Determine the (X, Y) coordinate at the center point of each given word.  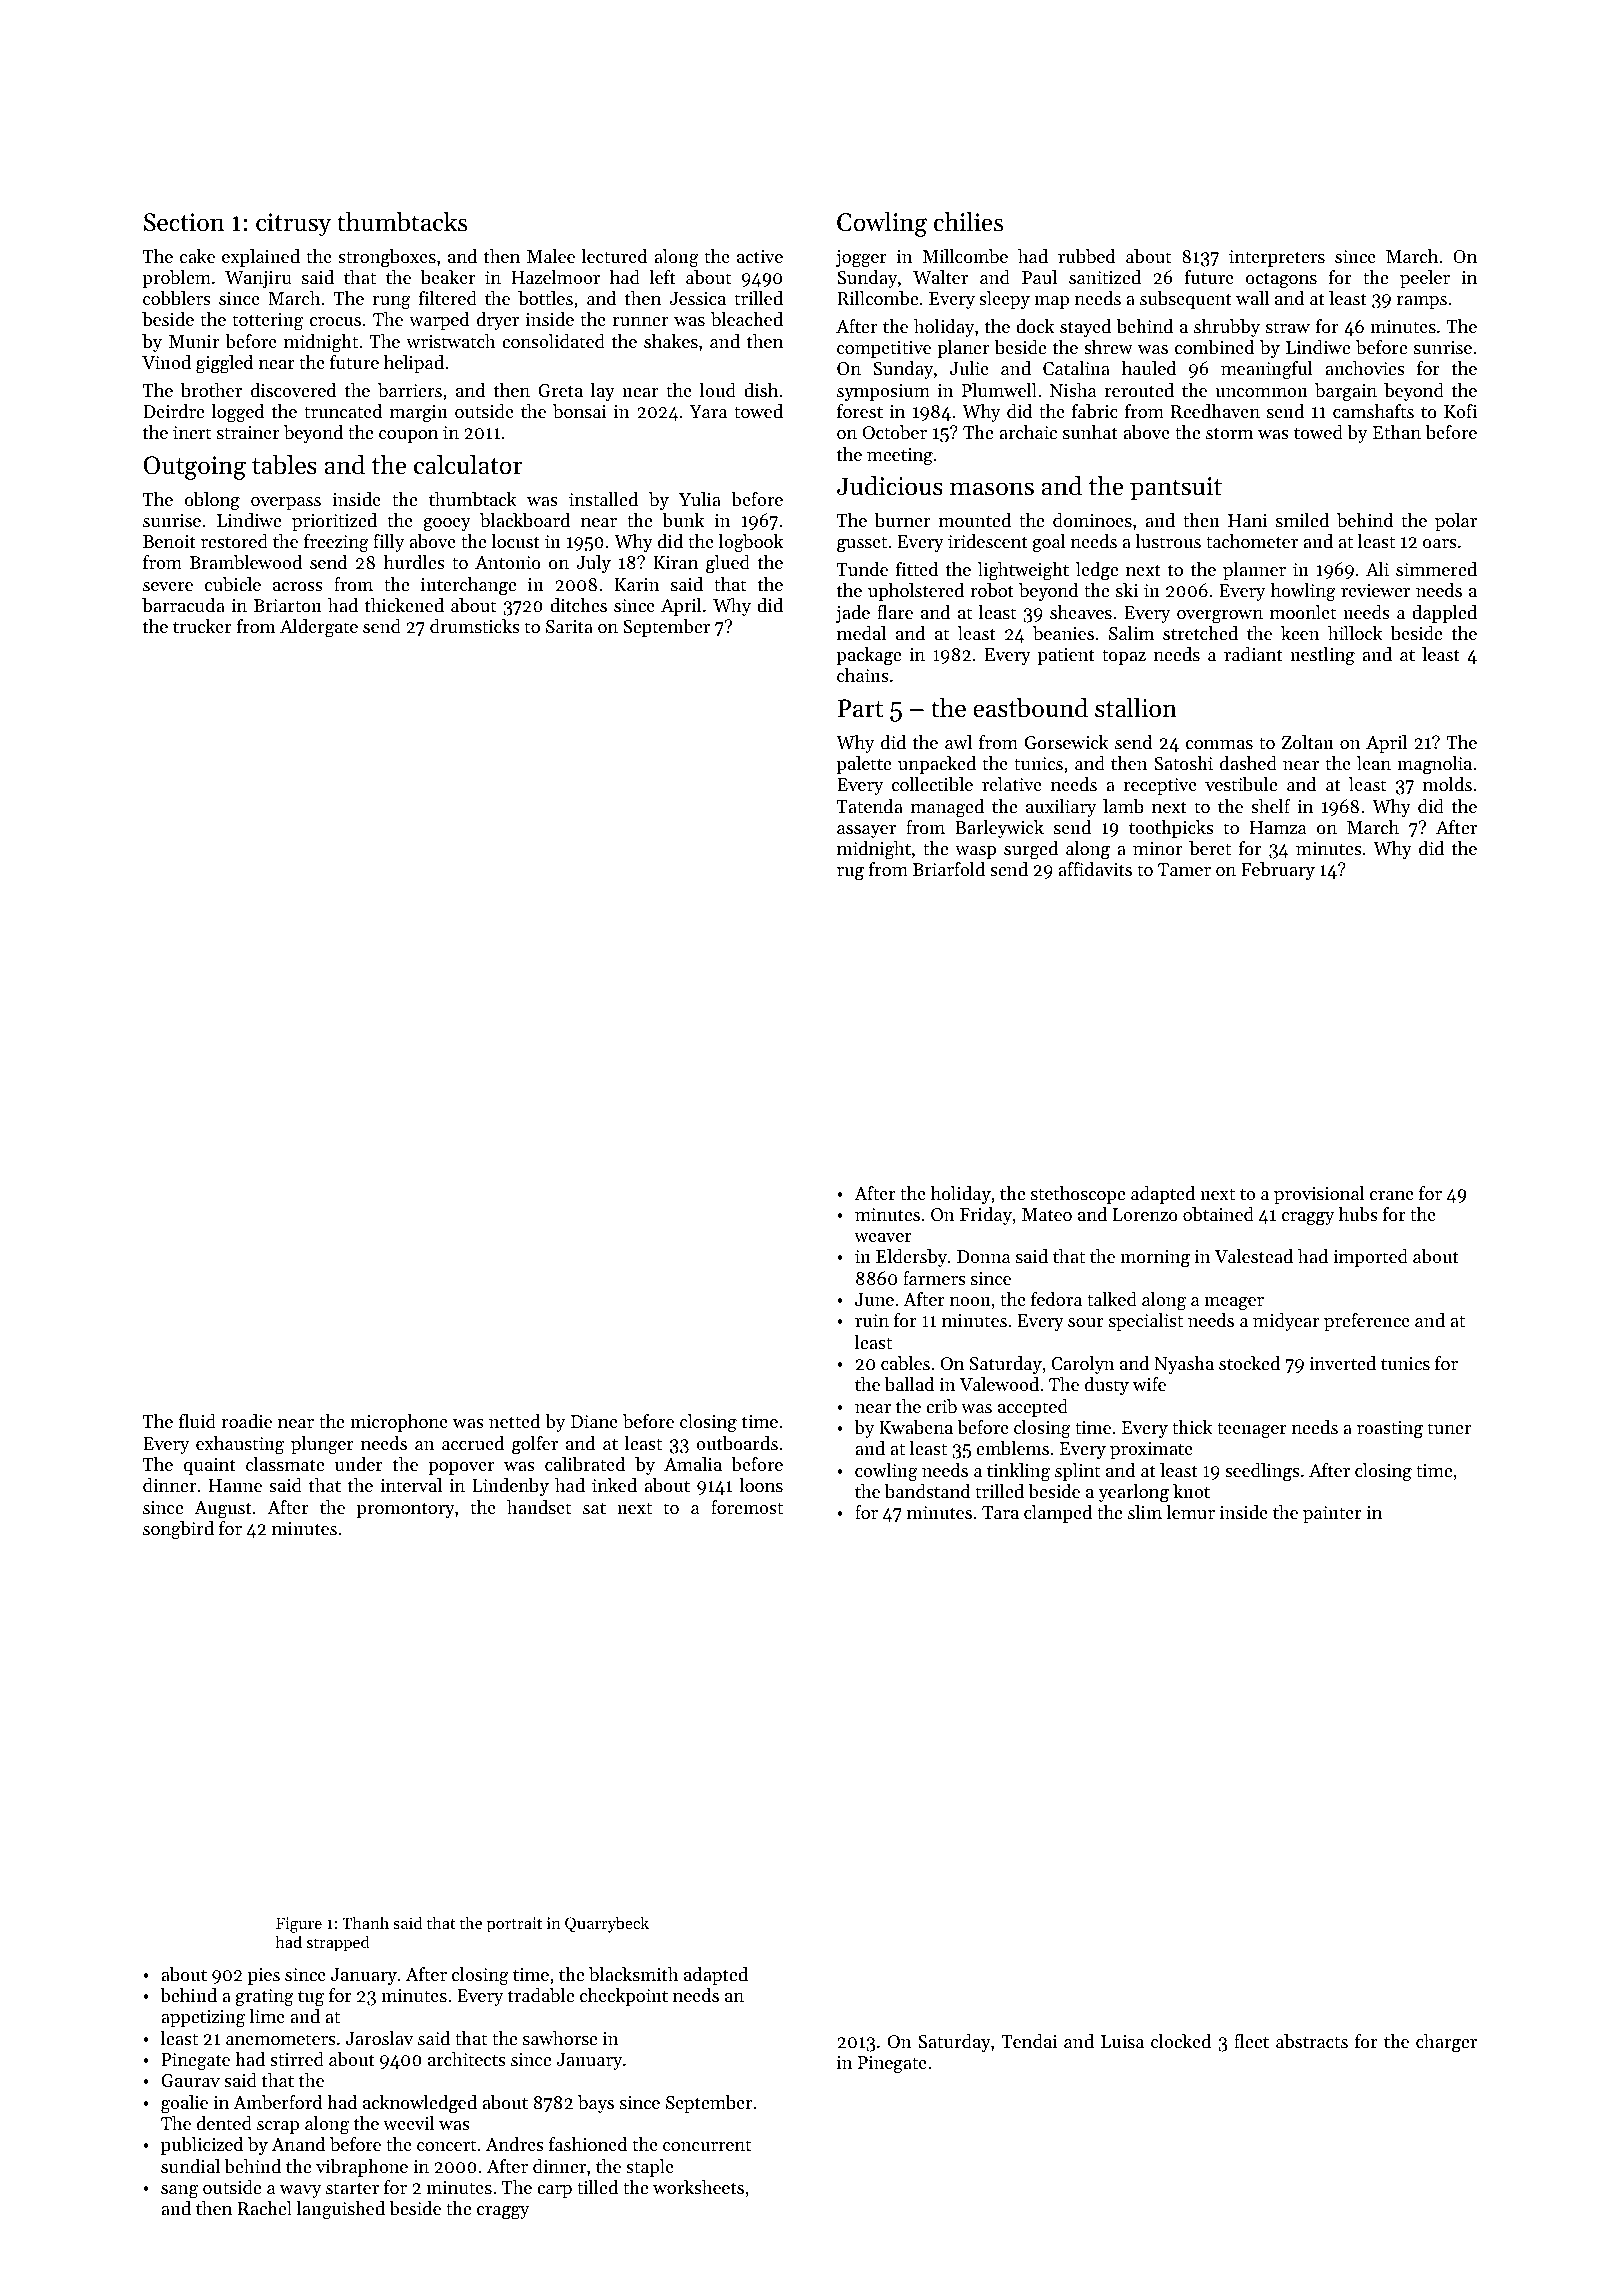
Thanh (365, 1922)
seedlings (1262, 1472)
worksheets (698, 2187)
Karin (637, 584)
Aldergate (319, 628)
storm (1229, 433)
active (760, 256)
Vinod (166, 362)
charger (1446, 2043)
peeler (1425, 279)
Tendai (1029, 2041)
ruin (872, 1320)
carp (554, 2191)
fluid (197, 1421)
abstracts (1312, 2041)
